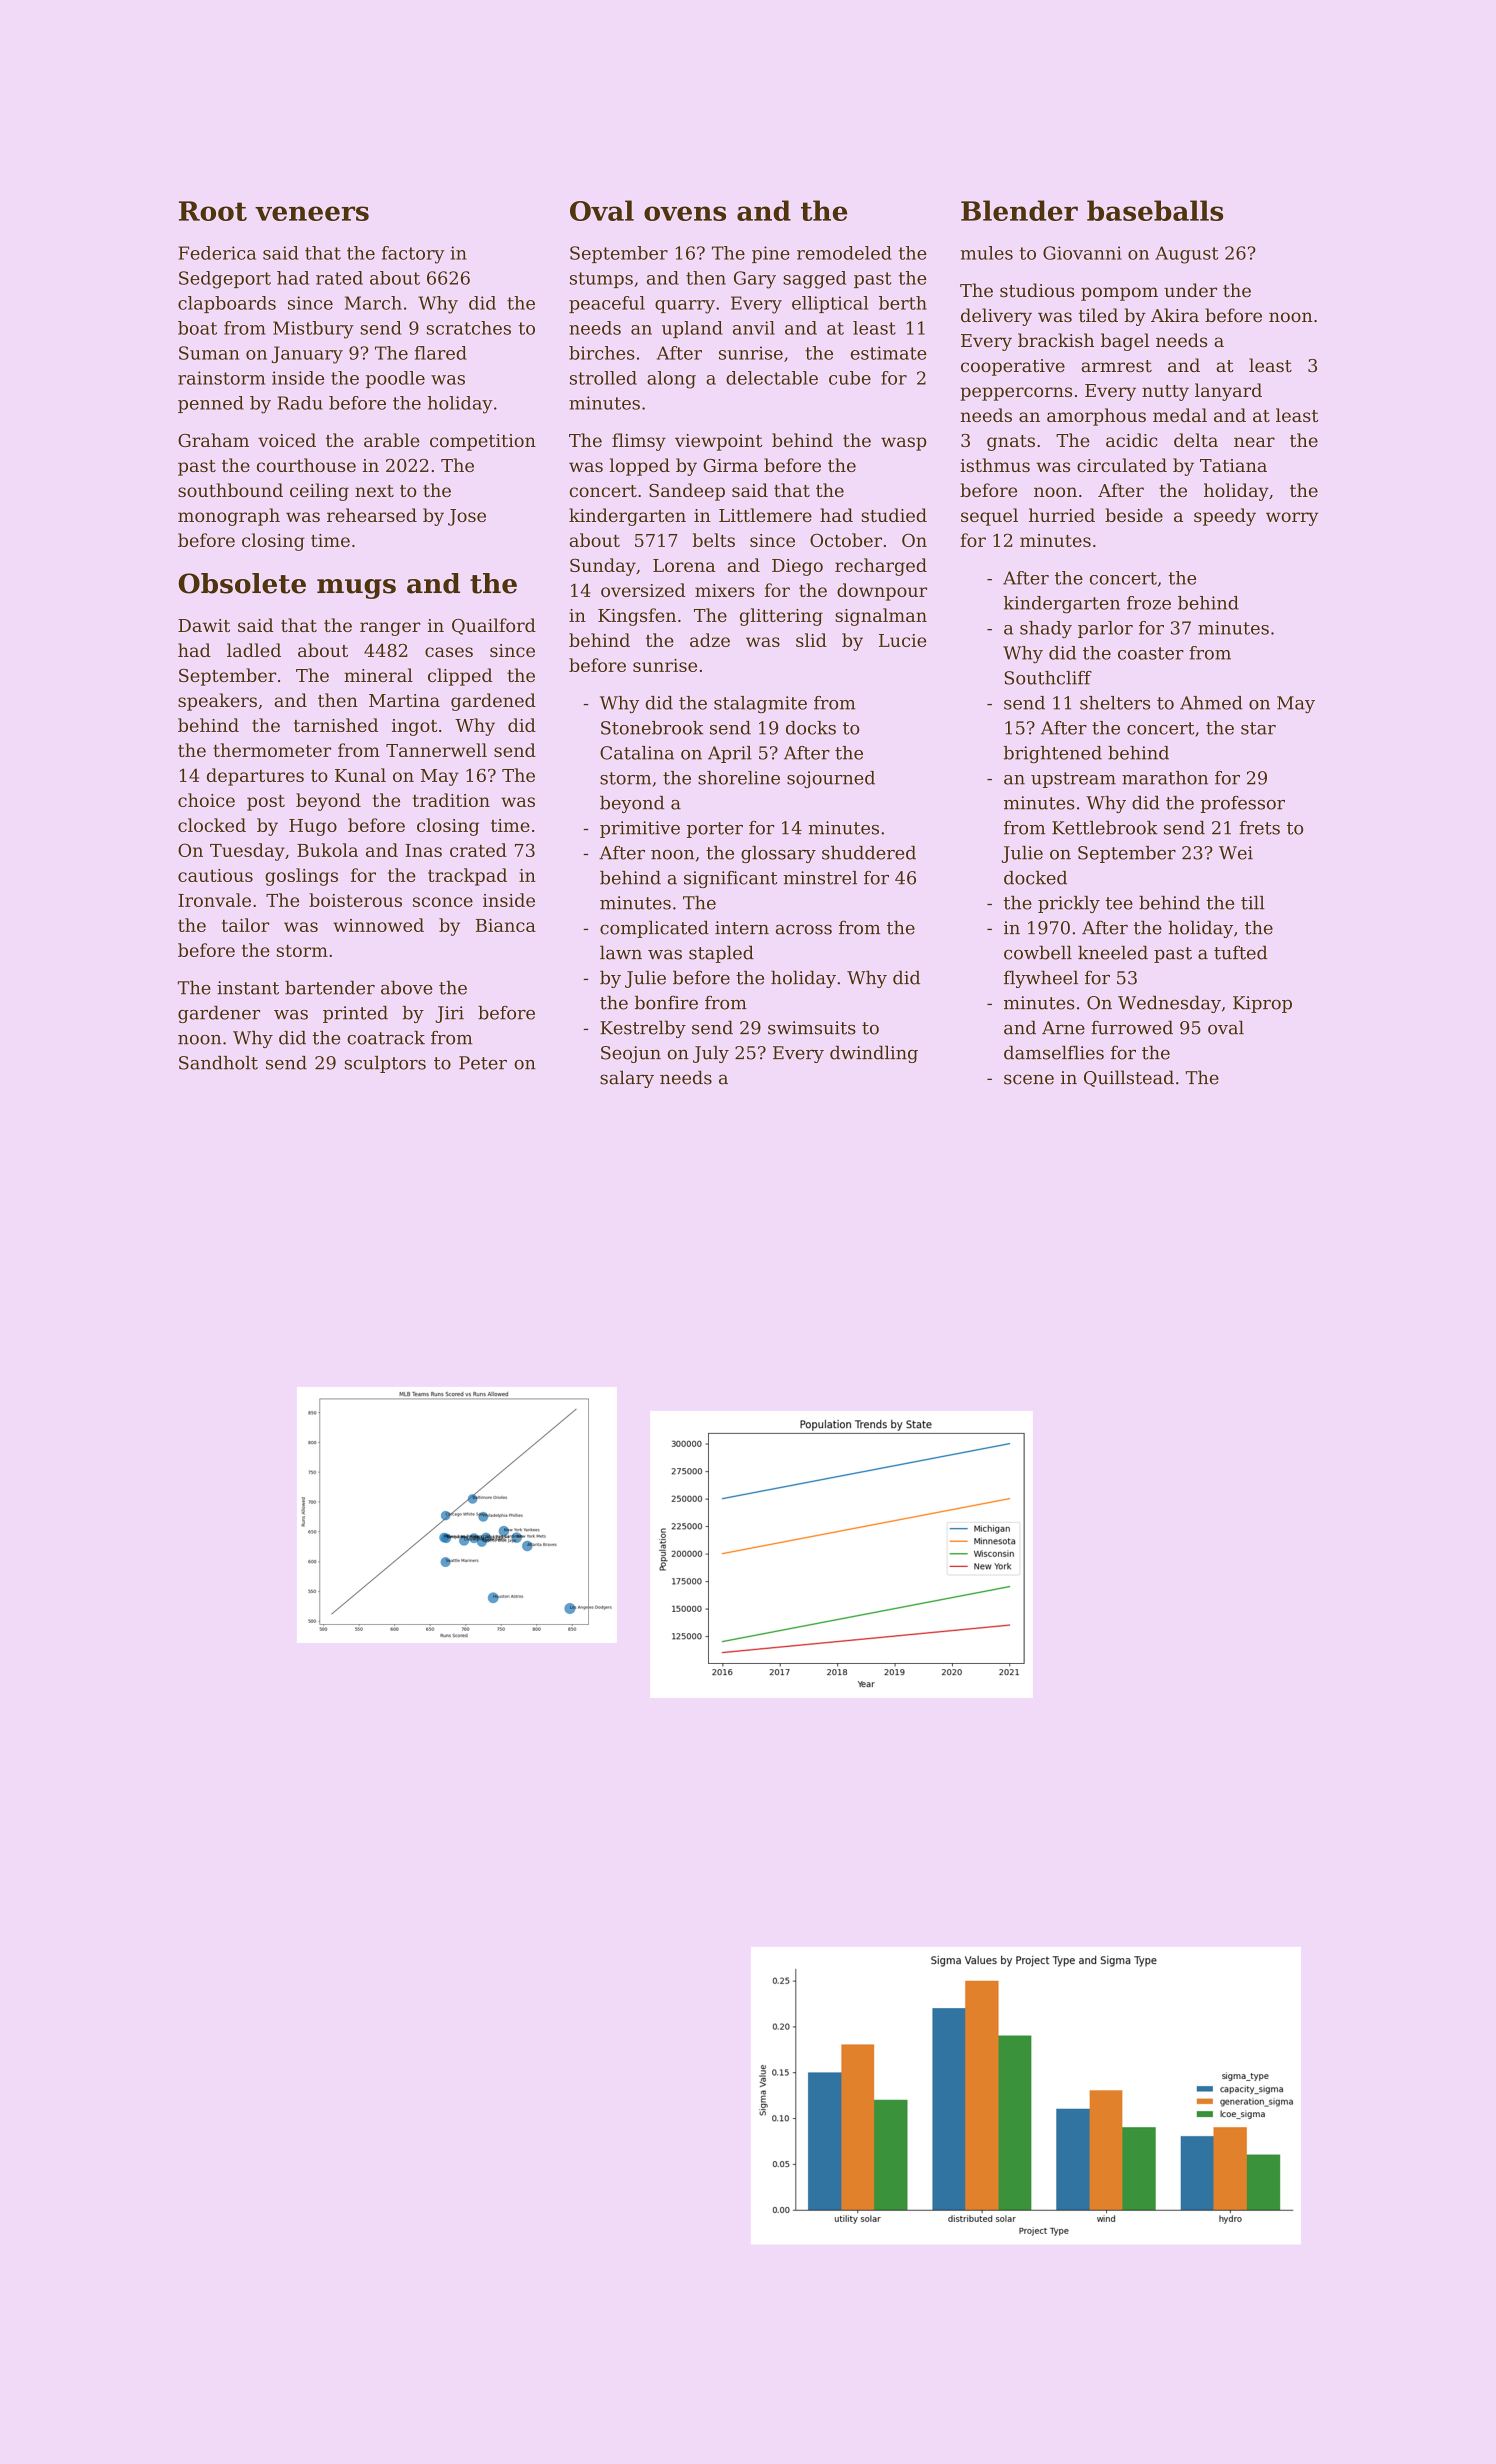  Describe the element at coordinates (1035, 878) in the screenshot. I see `docked` at that location.
